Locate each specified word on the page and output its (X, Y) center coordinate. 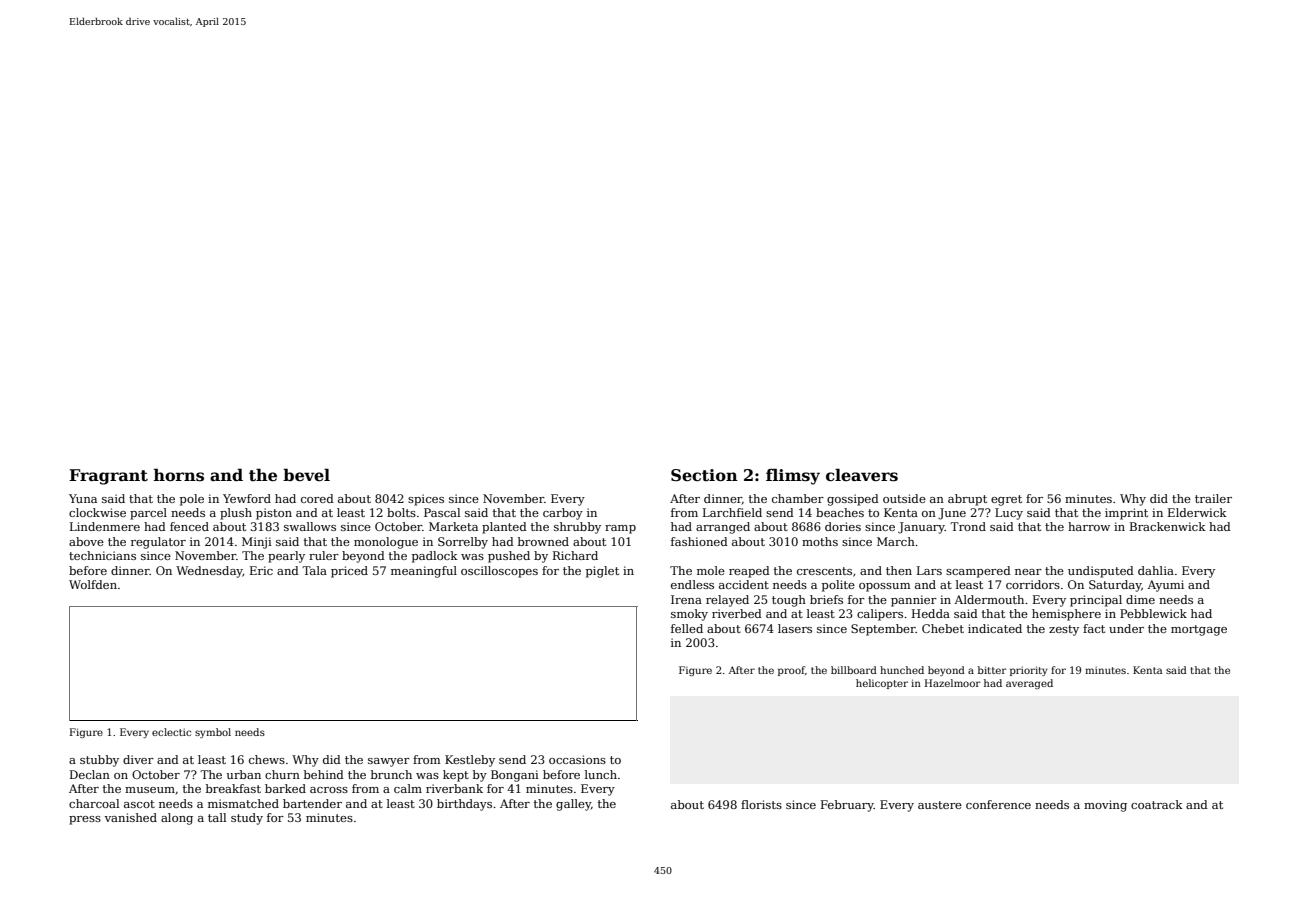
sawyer (389, 762)
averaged (1029, 684)
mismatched (243, 803)
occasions (577, 759)
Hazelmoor (953, 683)
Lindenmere (105, 526)
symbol (213, 733)
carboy (563, 514)
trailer (1213, 498)
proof (791, 671)
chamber (798, 498)
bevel (306, 475)
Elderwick (1197, 512)
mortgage (1199, 630)
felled (687, 628)
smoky (689, 615)
